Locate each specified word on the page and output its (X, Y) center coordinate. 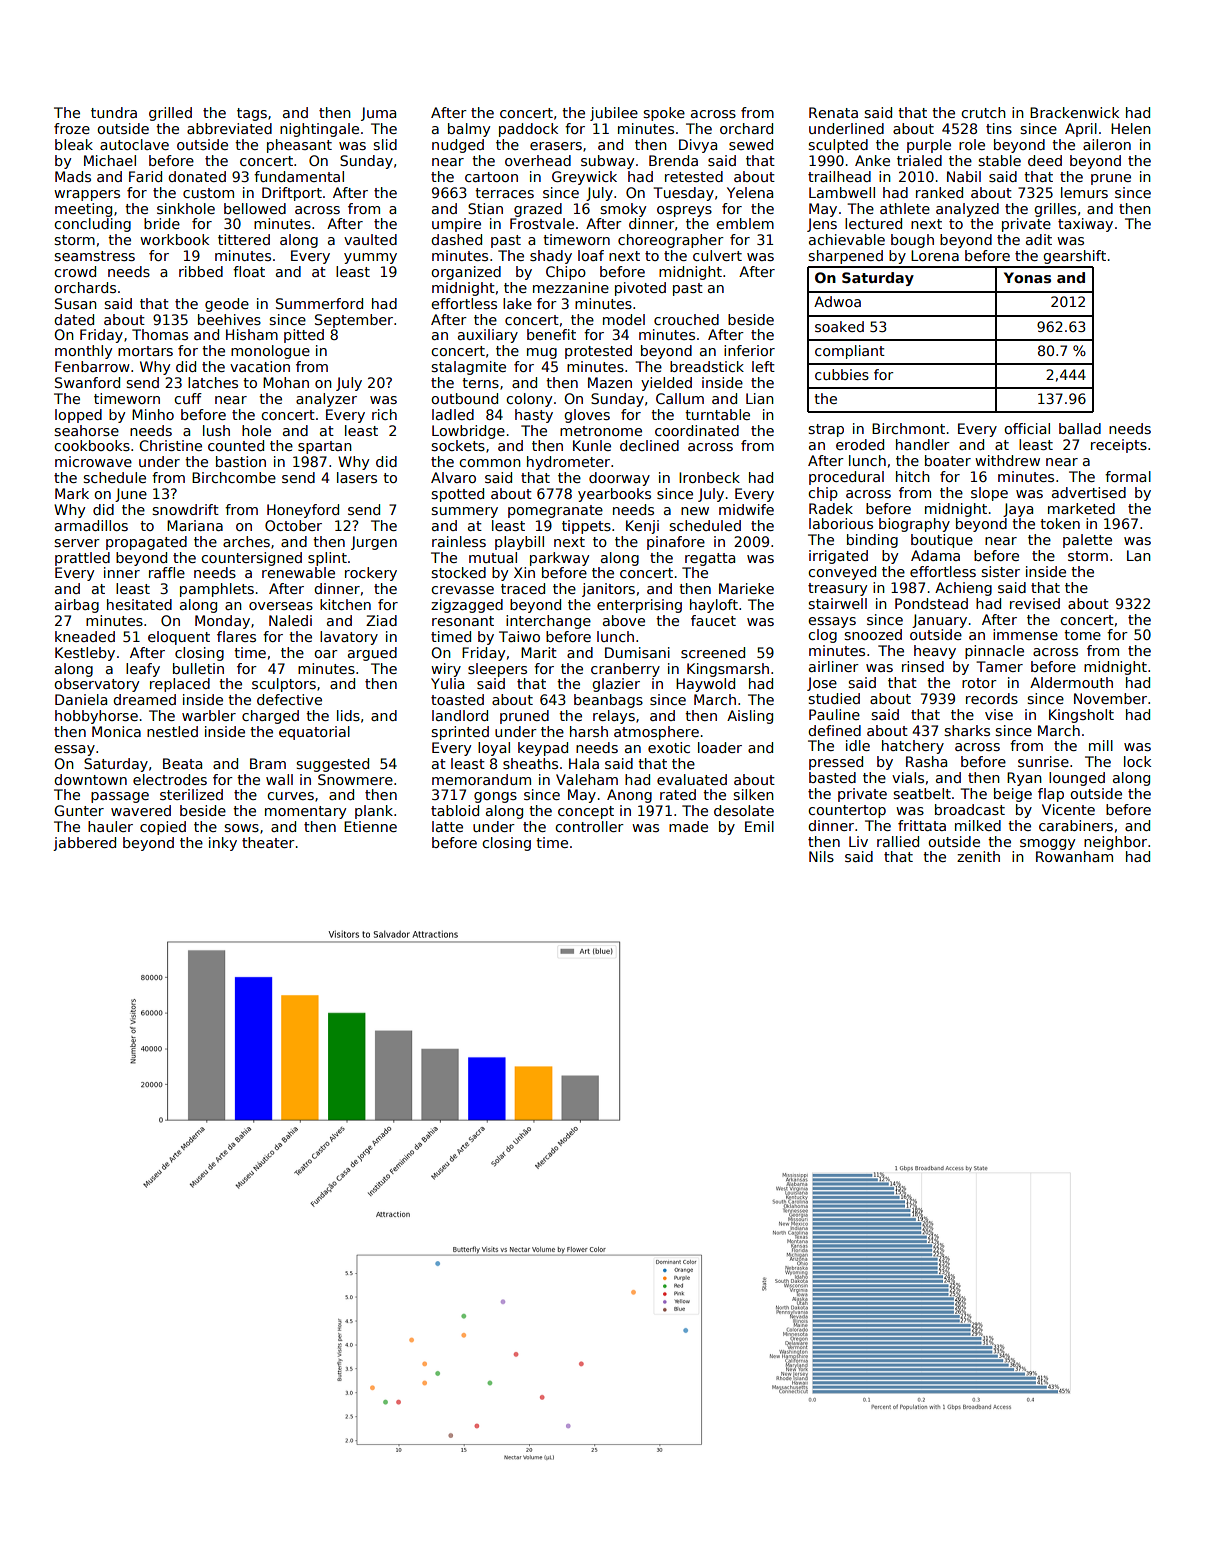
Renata (833, 112)
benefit (551, 334)
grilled (170, 114)
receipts (1119, 446)
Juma (378, 114)
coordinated (697, 430)
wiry (446, 670)
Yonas (1027, 277)
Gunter (79, 810)
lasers (357, 477)
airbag (77, 606)
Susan (76, 303)
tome (1082, 635)
